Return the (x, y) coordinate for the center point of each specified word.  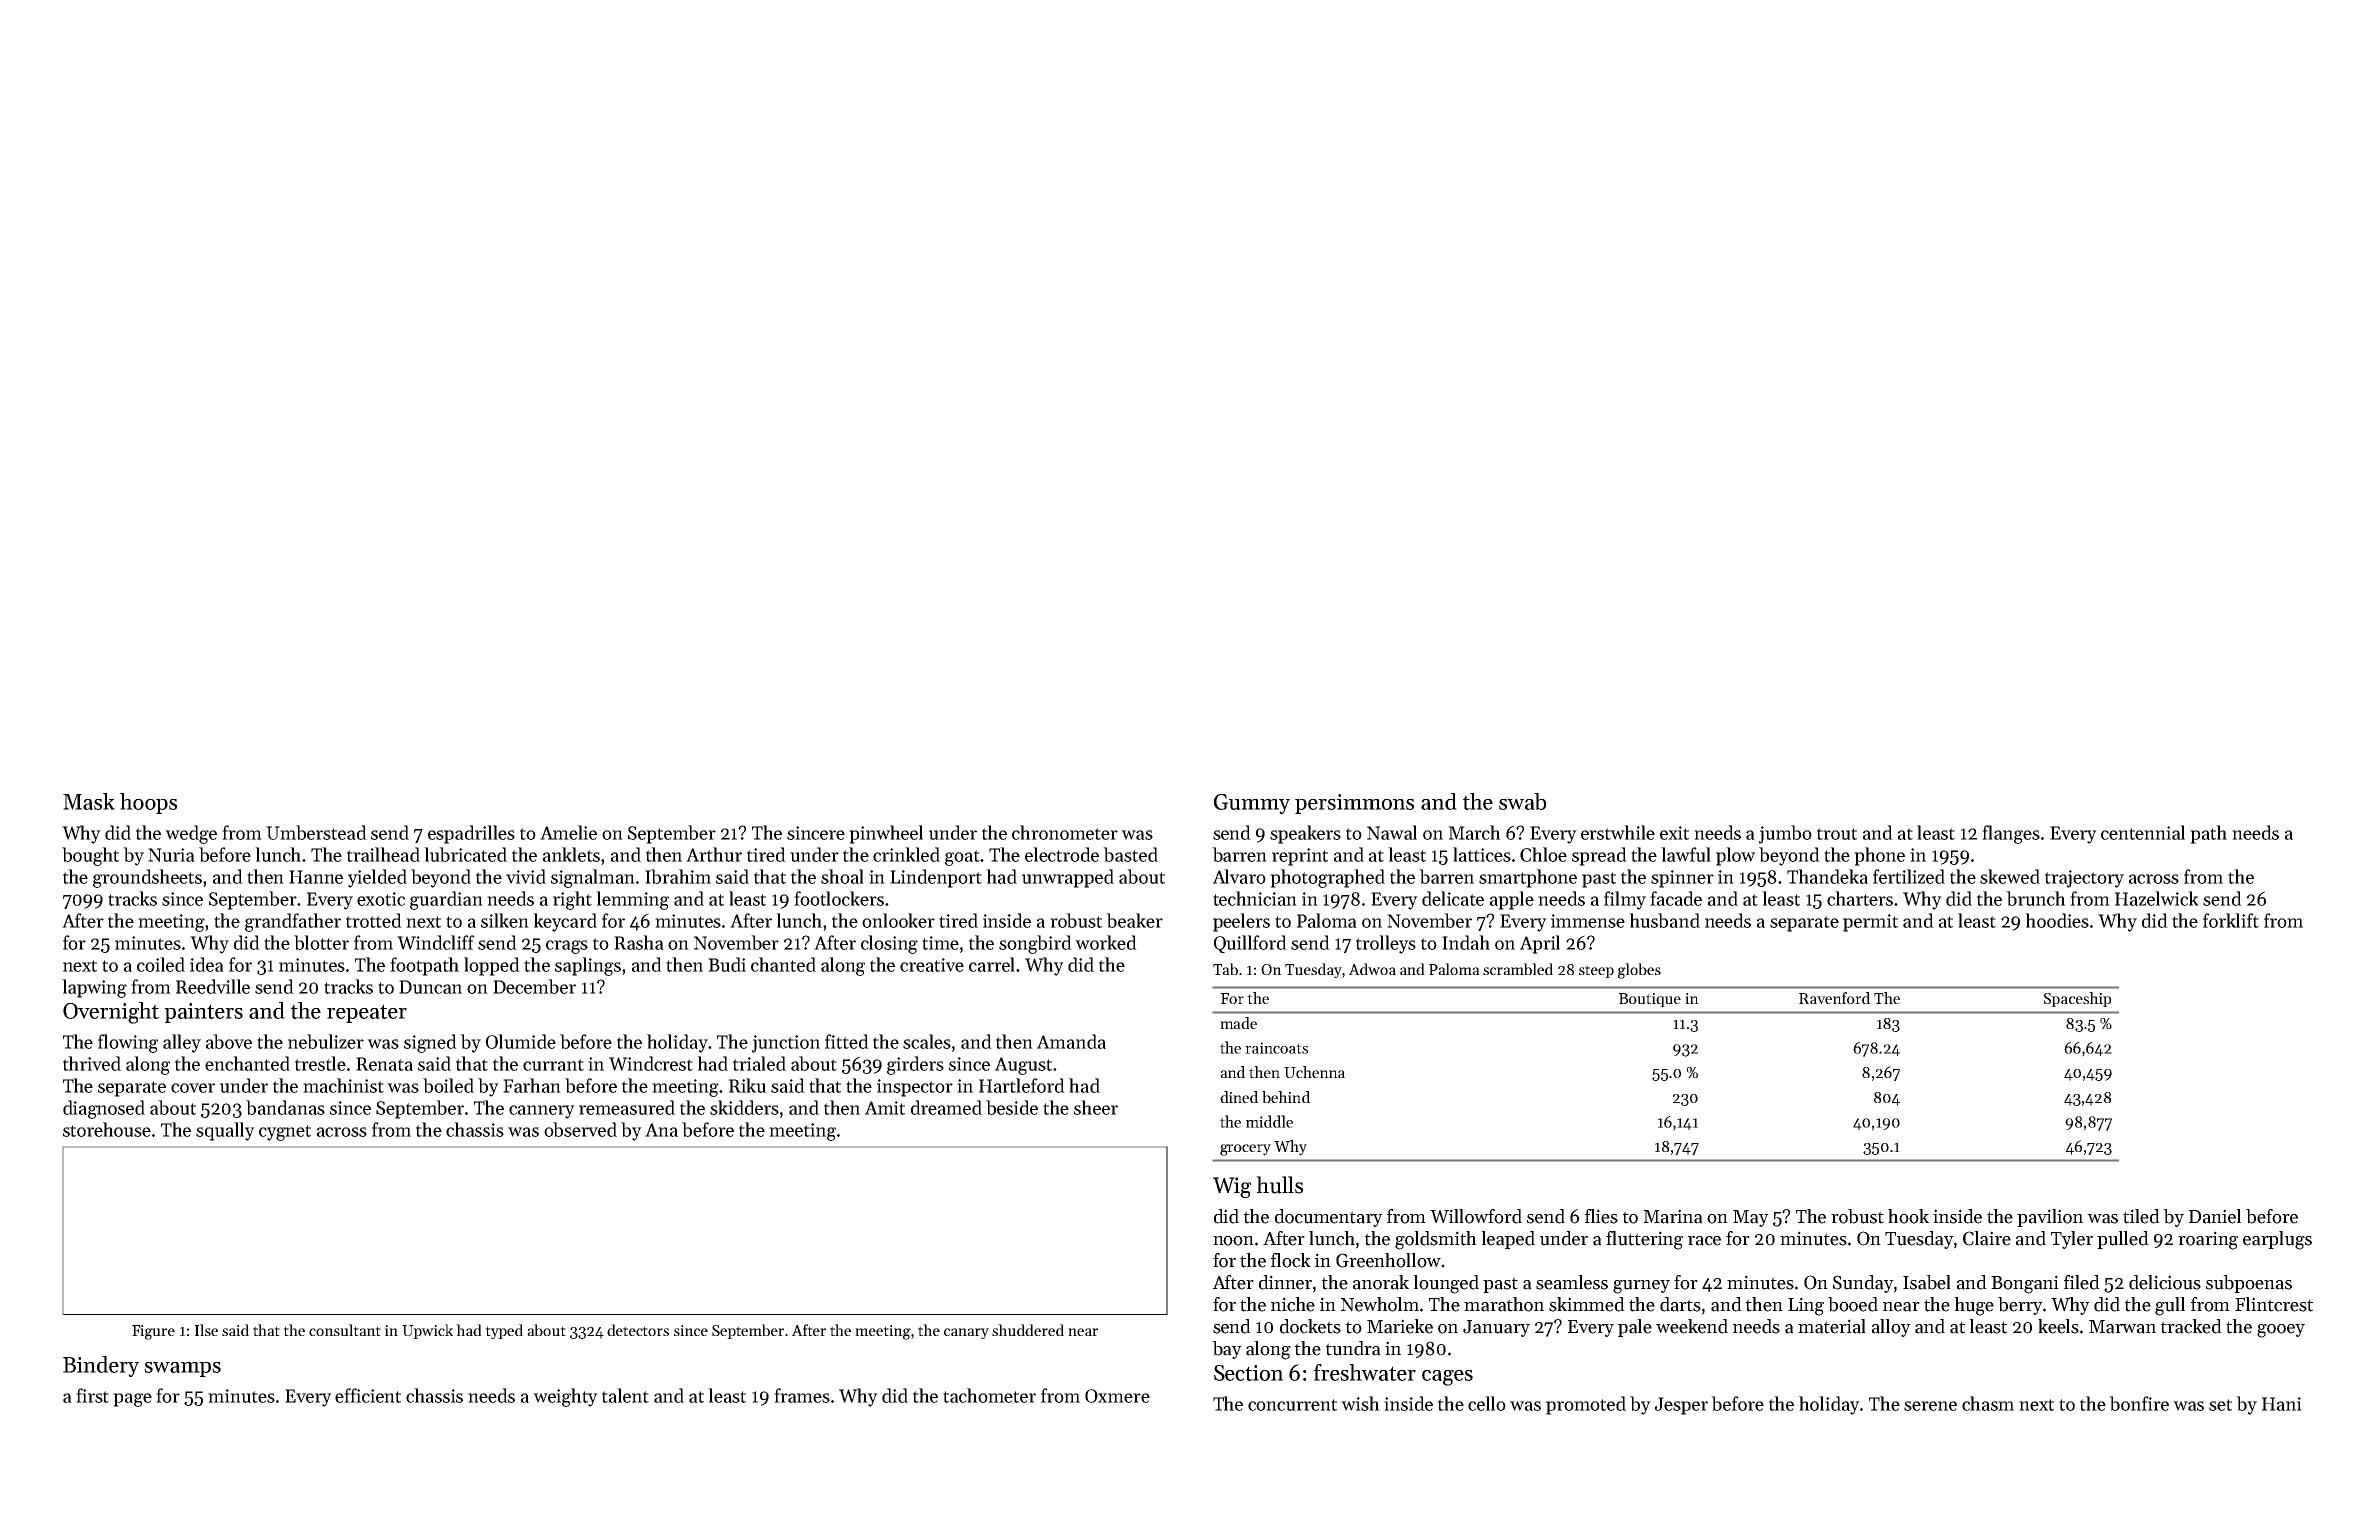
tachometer (989, 1395)
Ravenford (1834, 998)
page (132, 1400)
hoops (148, 803)
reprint (1300, 857)
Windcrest (651, 1063)
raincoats (1276, 1048)
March (1474, 832)
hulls (1279, 1185)
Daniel (2215, 1216)
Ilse (206, 1330)
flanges (2011, 834)
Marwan (2122, 1327)
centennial (2143, 832)
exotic (381, 899)
